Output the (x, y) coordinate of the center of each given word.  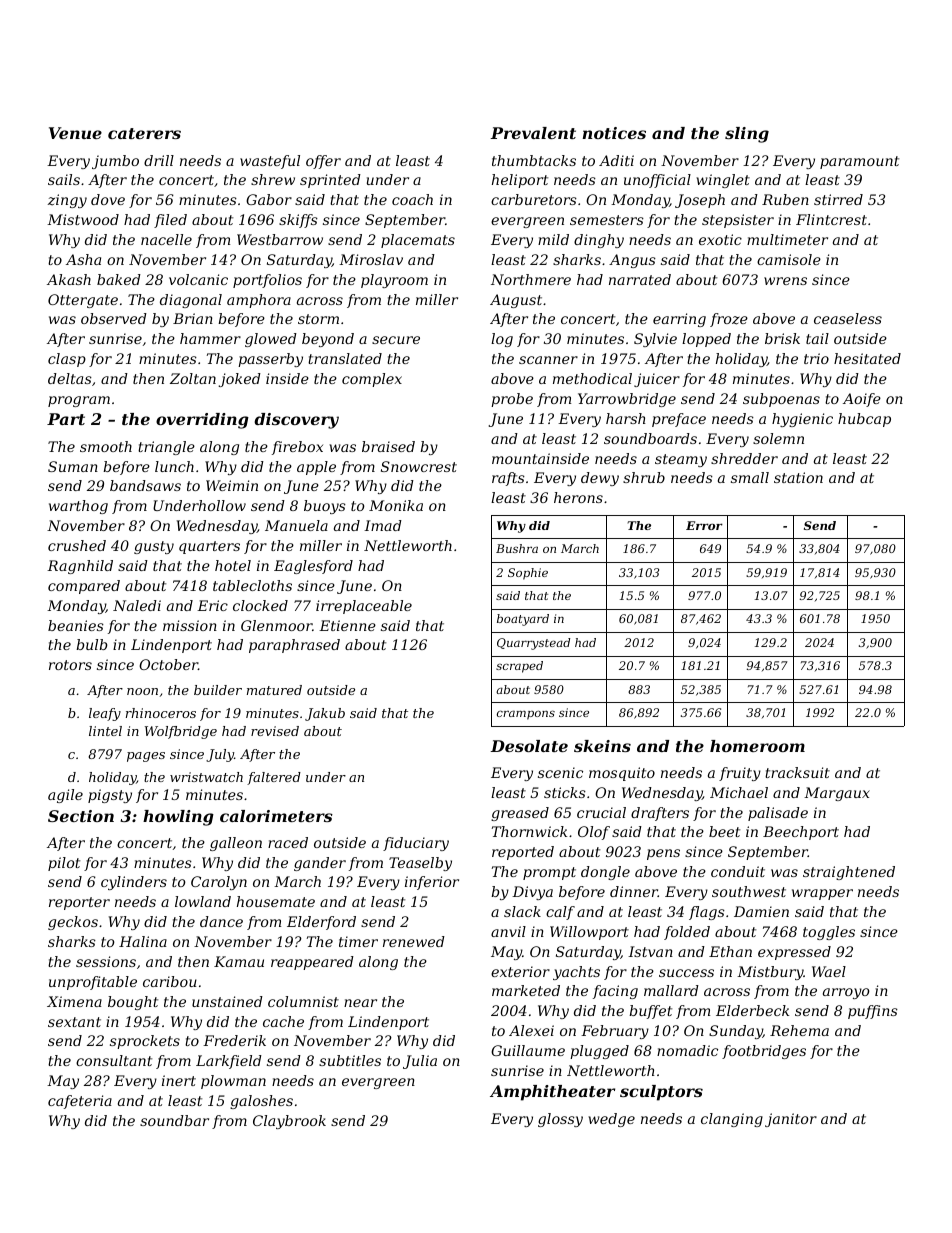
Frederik (234, 1040)
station (798, 477)
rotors (70, 665)
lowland (203, 901)
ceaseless (848, 318)
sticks (565, 792)
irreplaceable (364, 607)
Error (704, 525)
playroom (394, 281)
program (79, 401)
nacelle (166, 239)
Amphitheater (552, 1093)
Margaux (837, 794)
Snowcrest (419, 466)
